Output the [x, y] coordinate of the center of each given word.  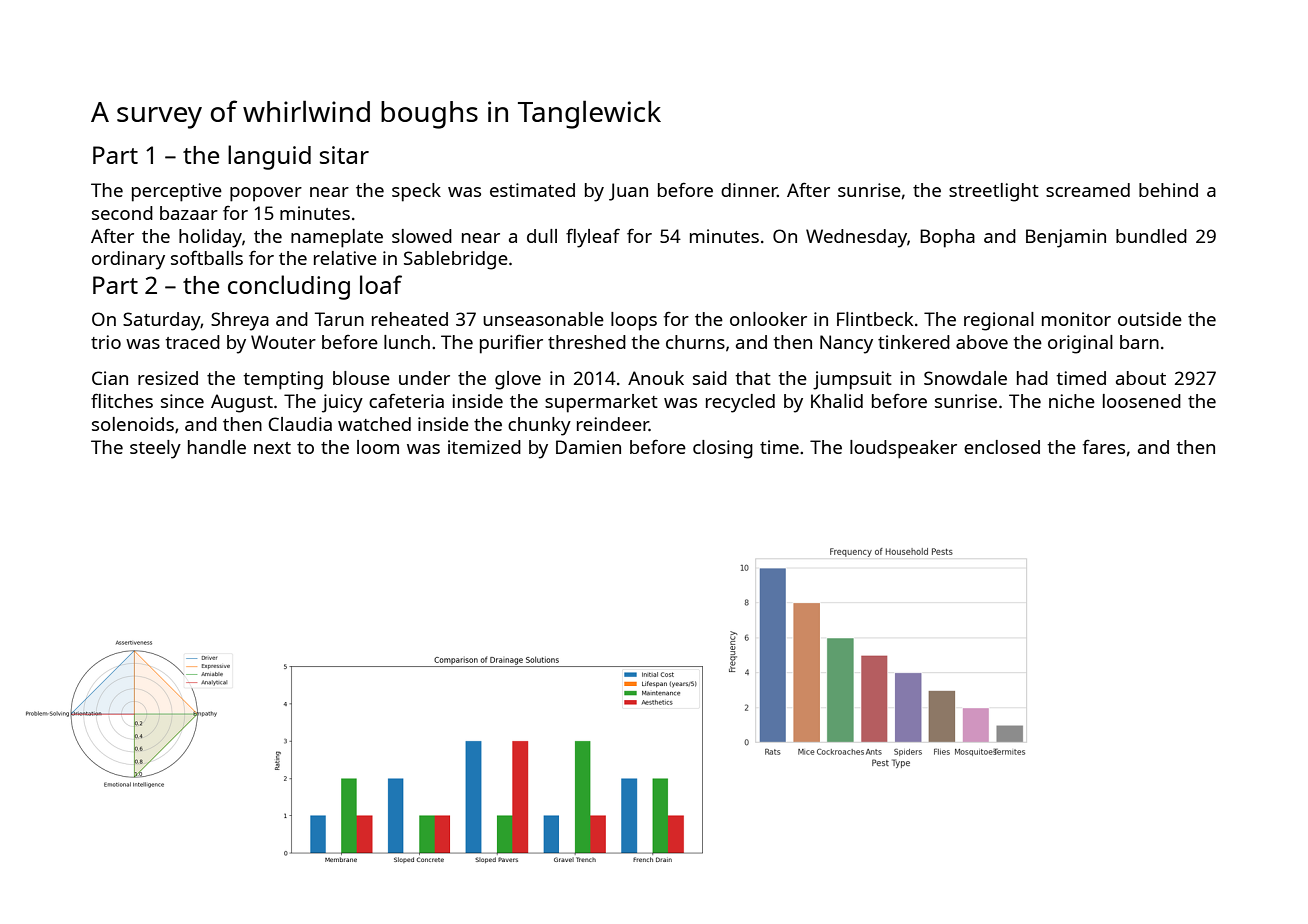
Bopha [947, 238]
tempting [283, 380]
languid [269, 157]
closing [723, 449]
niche [1072, 401]
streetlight [994, 192]
